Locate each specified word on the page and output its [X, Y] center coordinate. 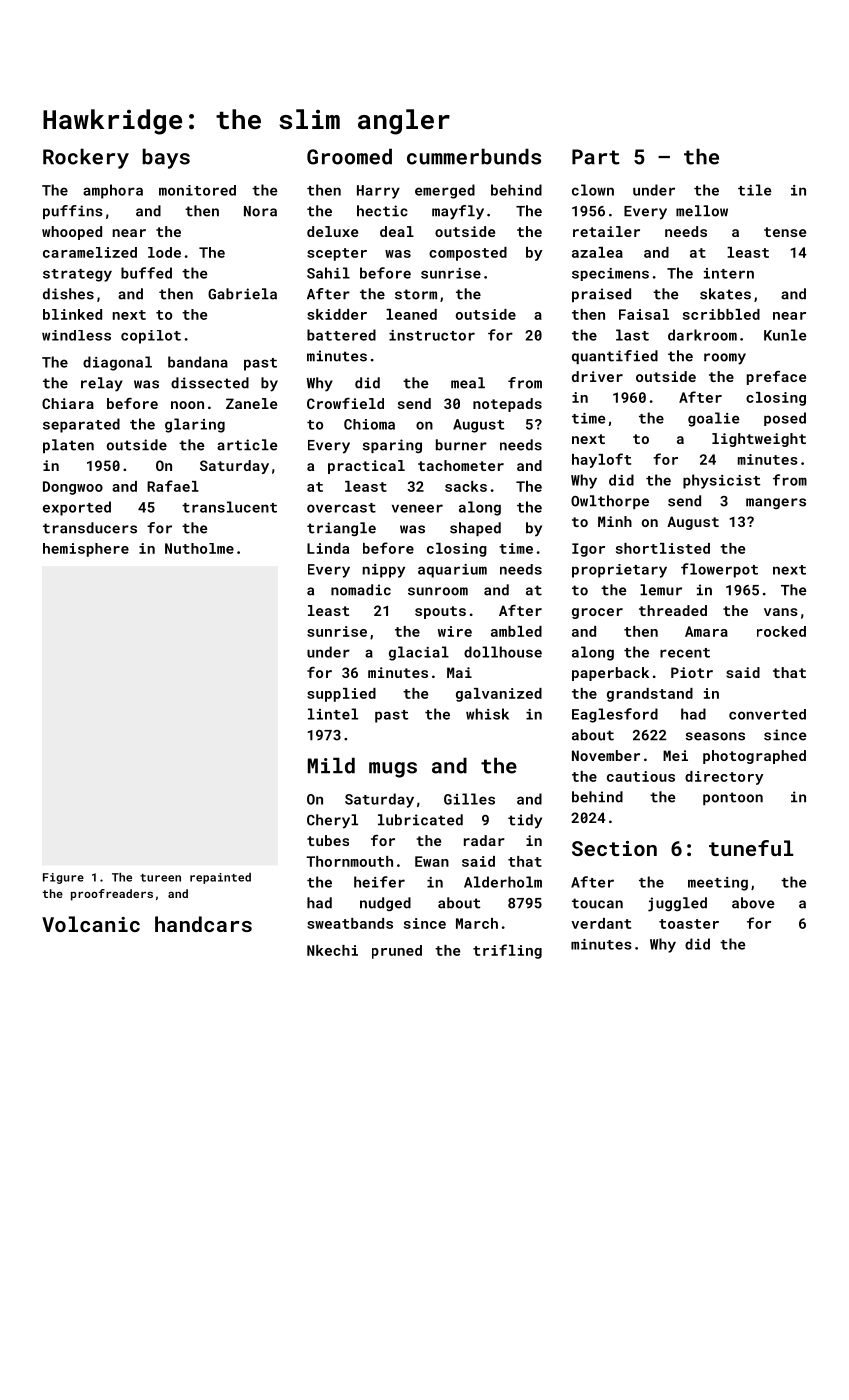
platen [68, 446]
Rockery [86, 158]
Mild [331, 765]
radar [484, 840]
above [753, 903]
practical [366, 467]
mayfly [458, 212]
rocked [781, 631]
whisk [487, 714]
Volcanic [91, 924]
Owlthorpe [610, 502]
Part [596, 157]
